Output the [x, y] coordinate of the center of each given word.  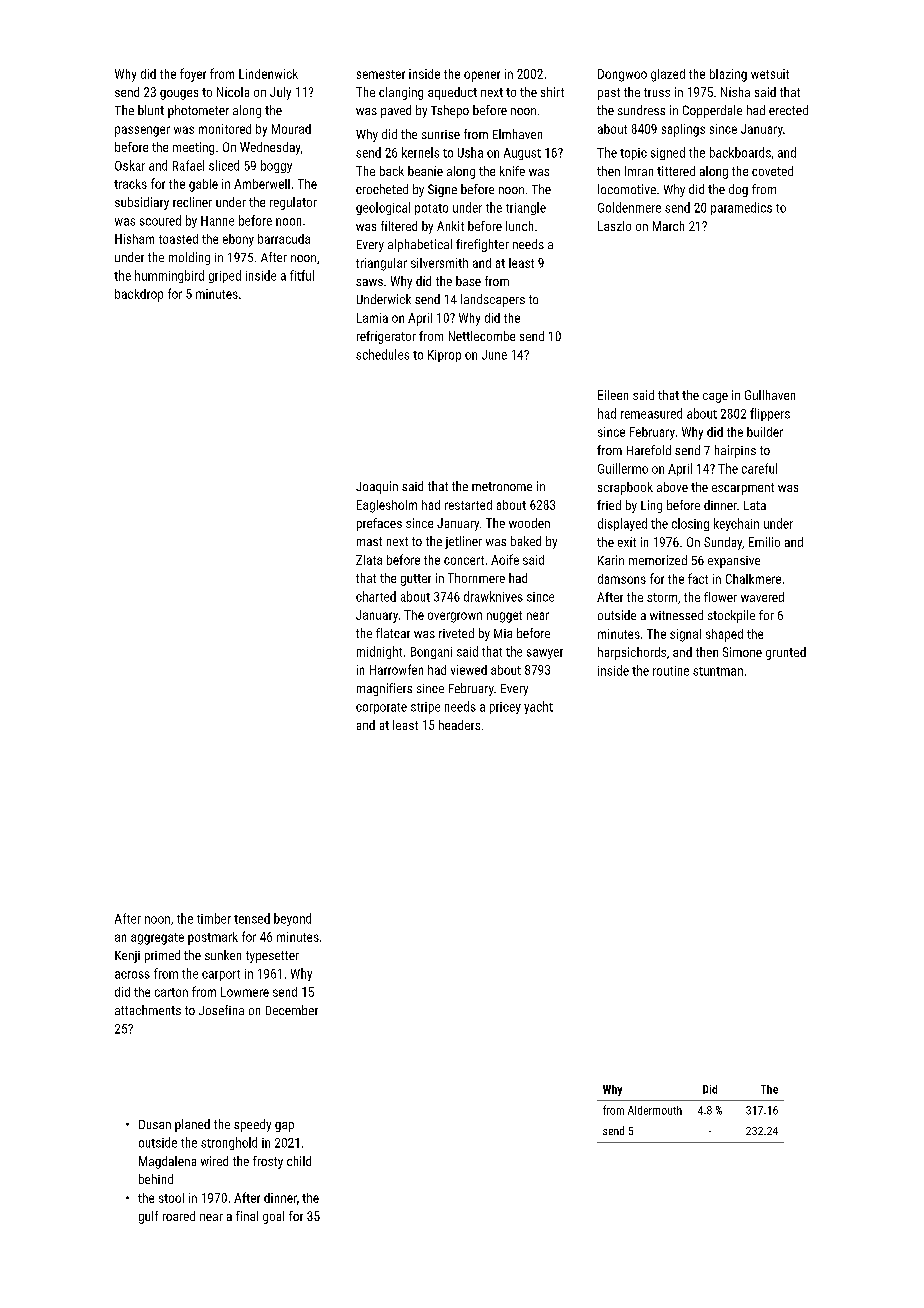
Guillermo [623, 468]
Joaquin [377, 487]
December [292, 1010]
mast [369, 541]
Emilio [764, 542]
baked [526, 541]
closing [690, 524]
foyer [193, 75]
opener [482, 76]
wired [214, 1161]
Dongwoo [622, 75]
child [299, 1161]
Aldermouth [655, 1110]
